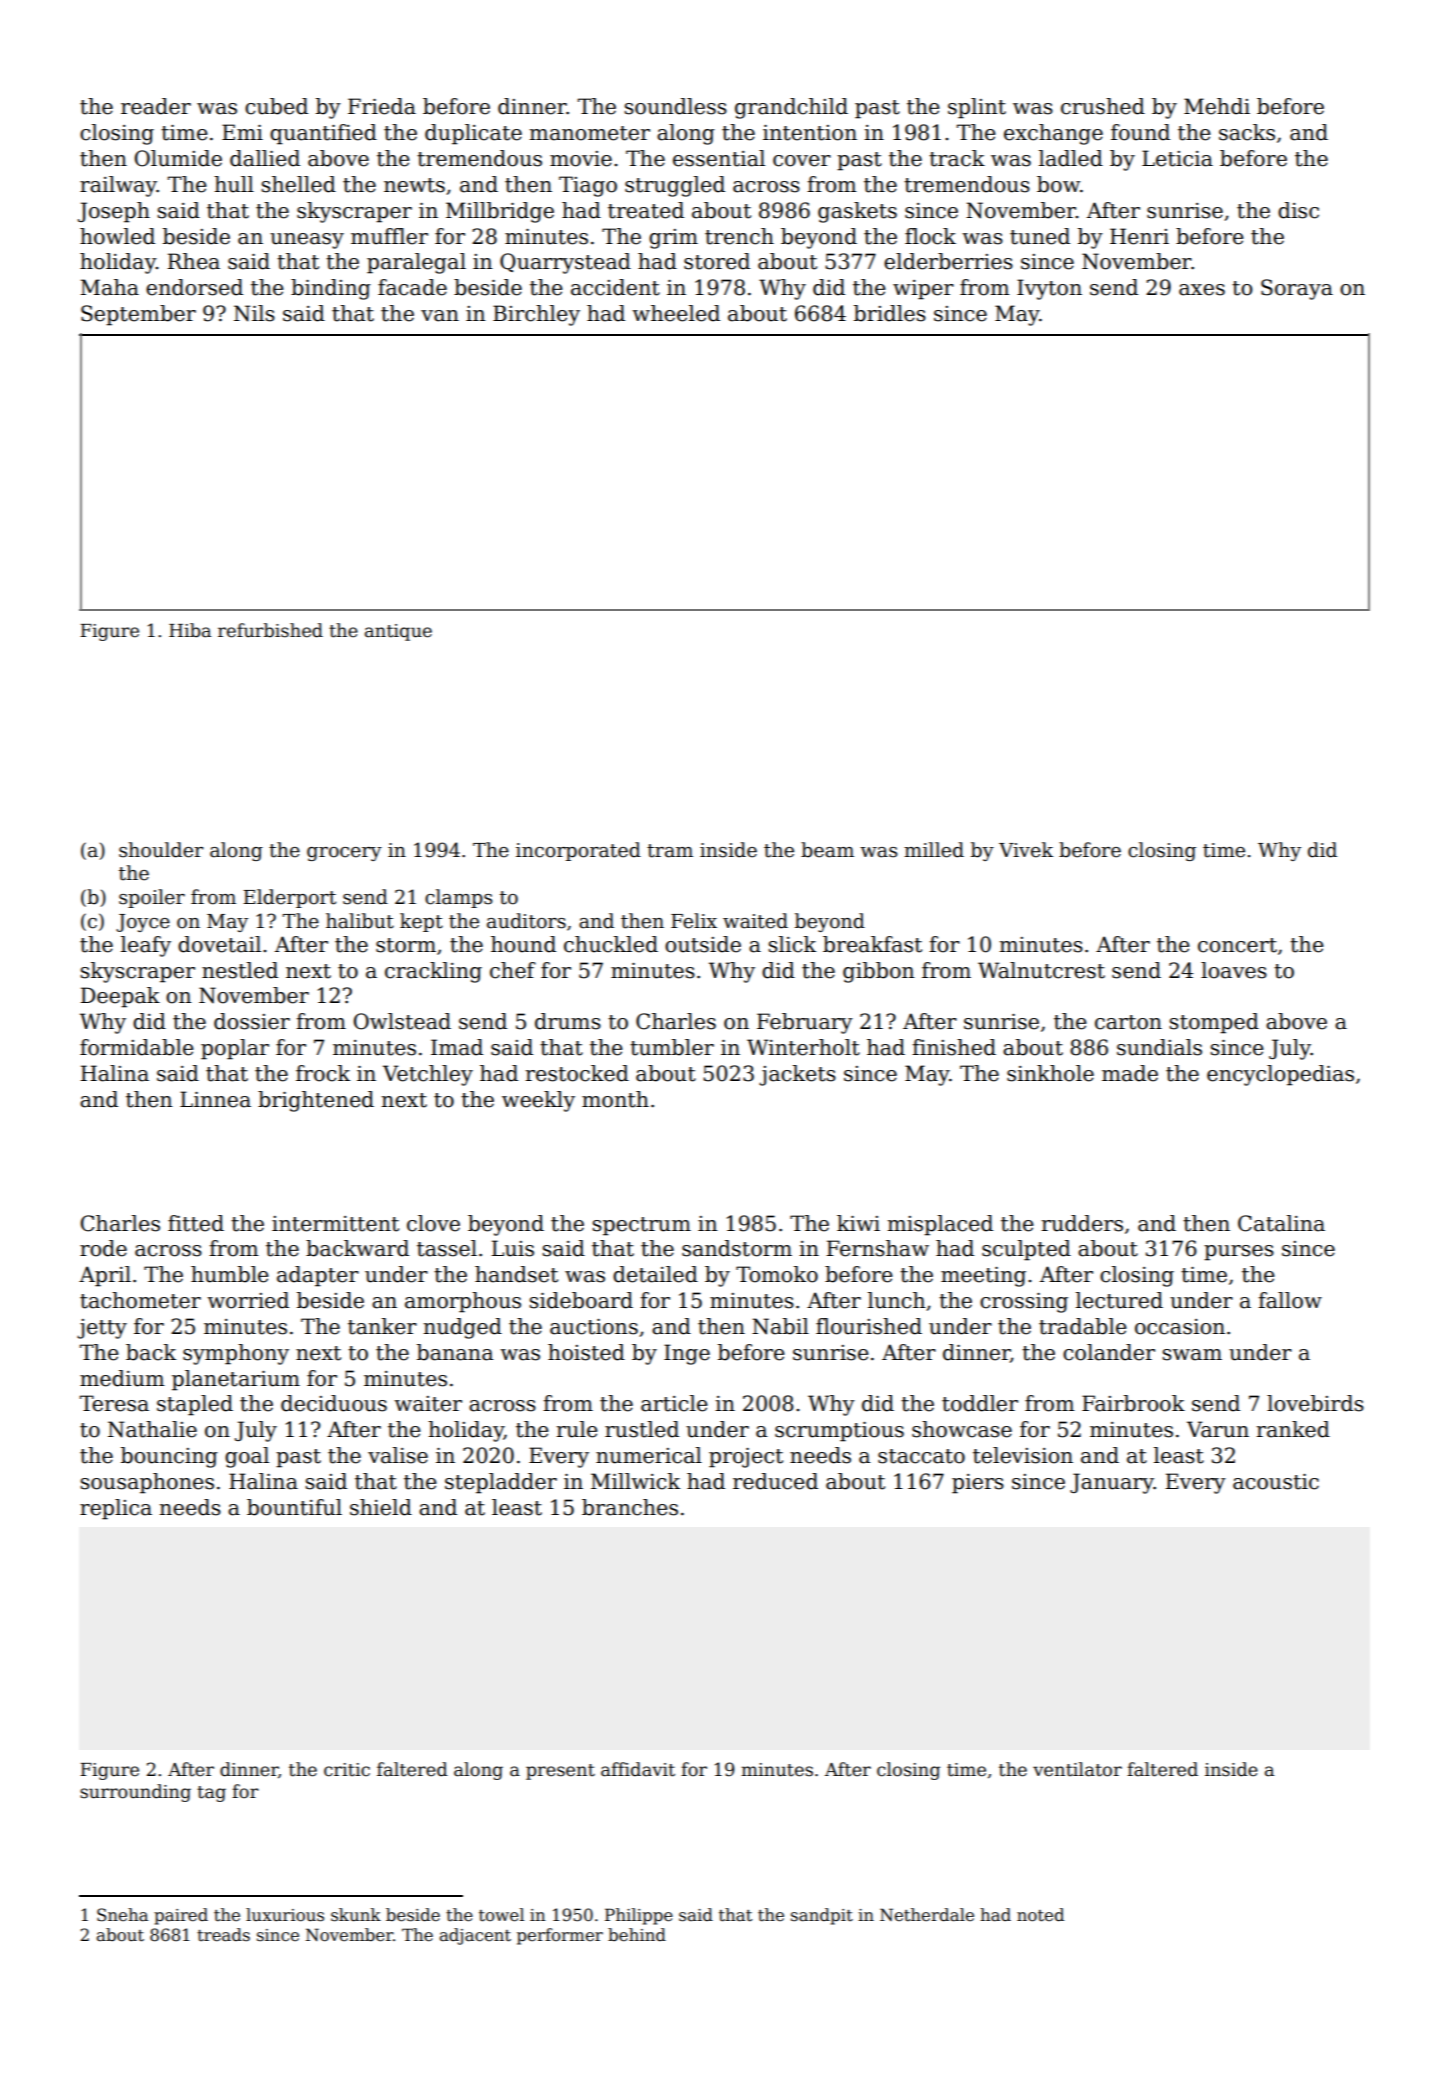  I want to click on antique, so click(398, 632).
